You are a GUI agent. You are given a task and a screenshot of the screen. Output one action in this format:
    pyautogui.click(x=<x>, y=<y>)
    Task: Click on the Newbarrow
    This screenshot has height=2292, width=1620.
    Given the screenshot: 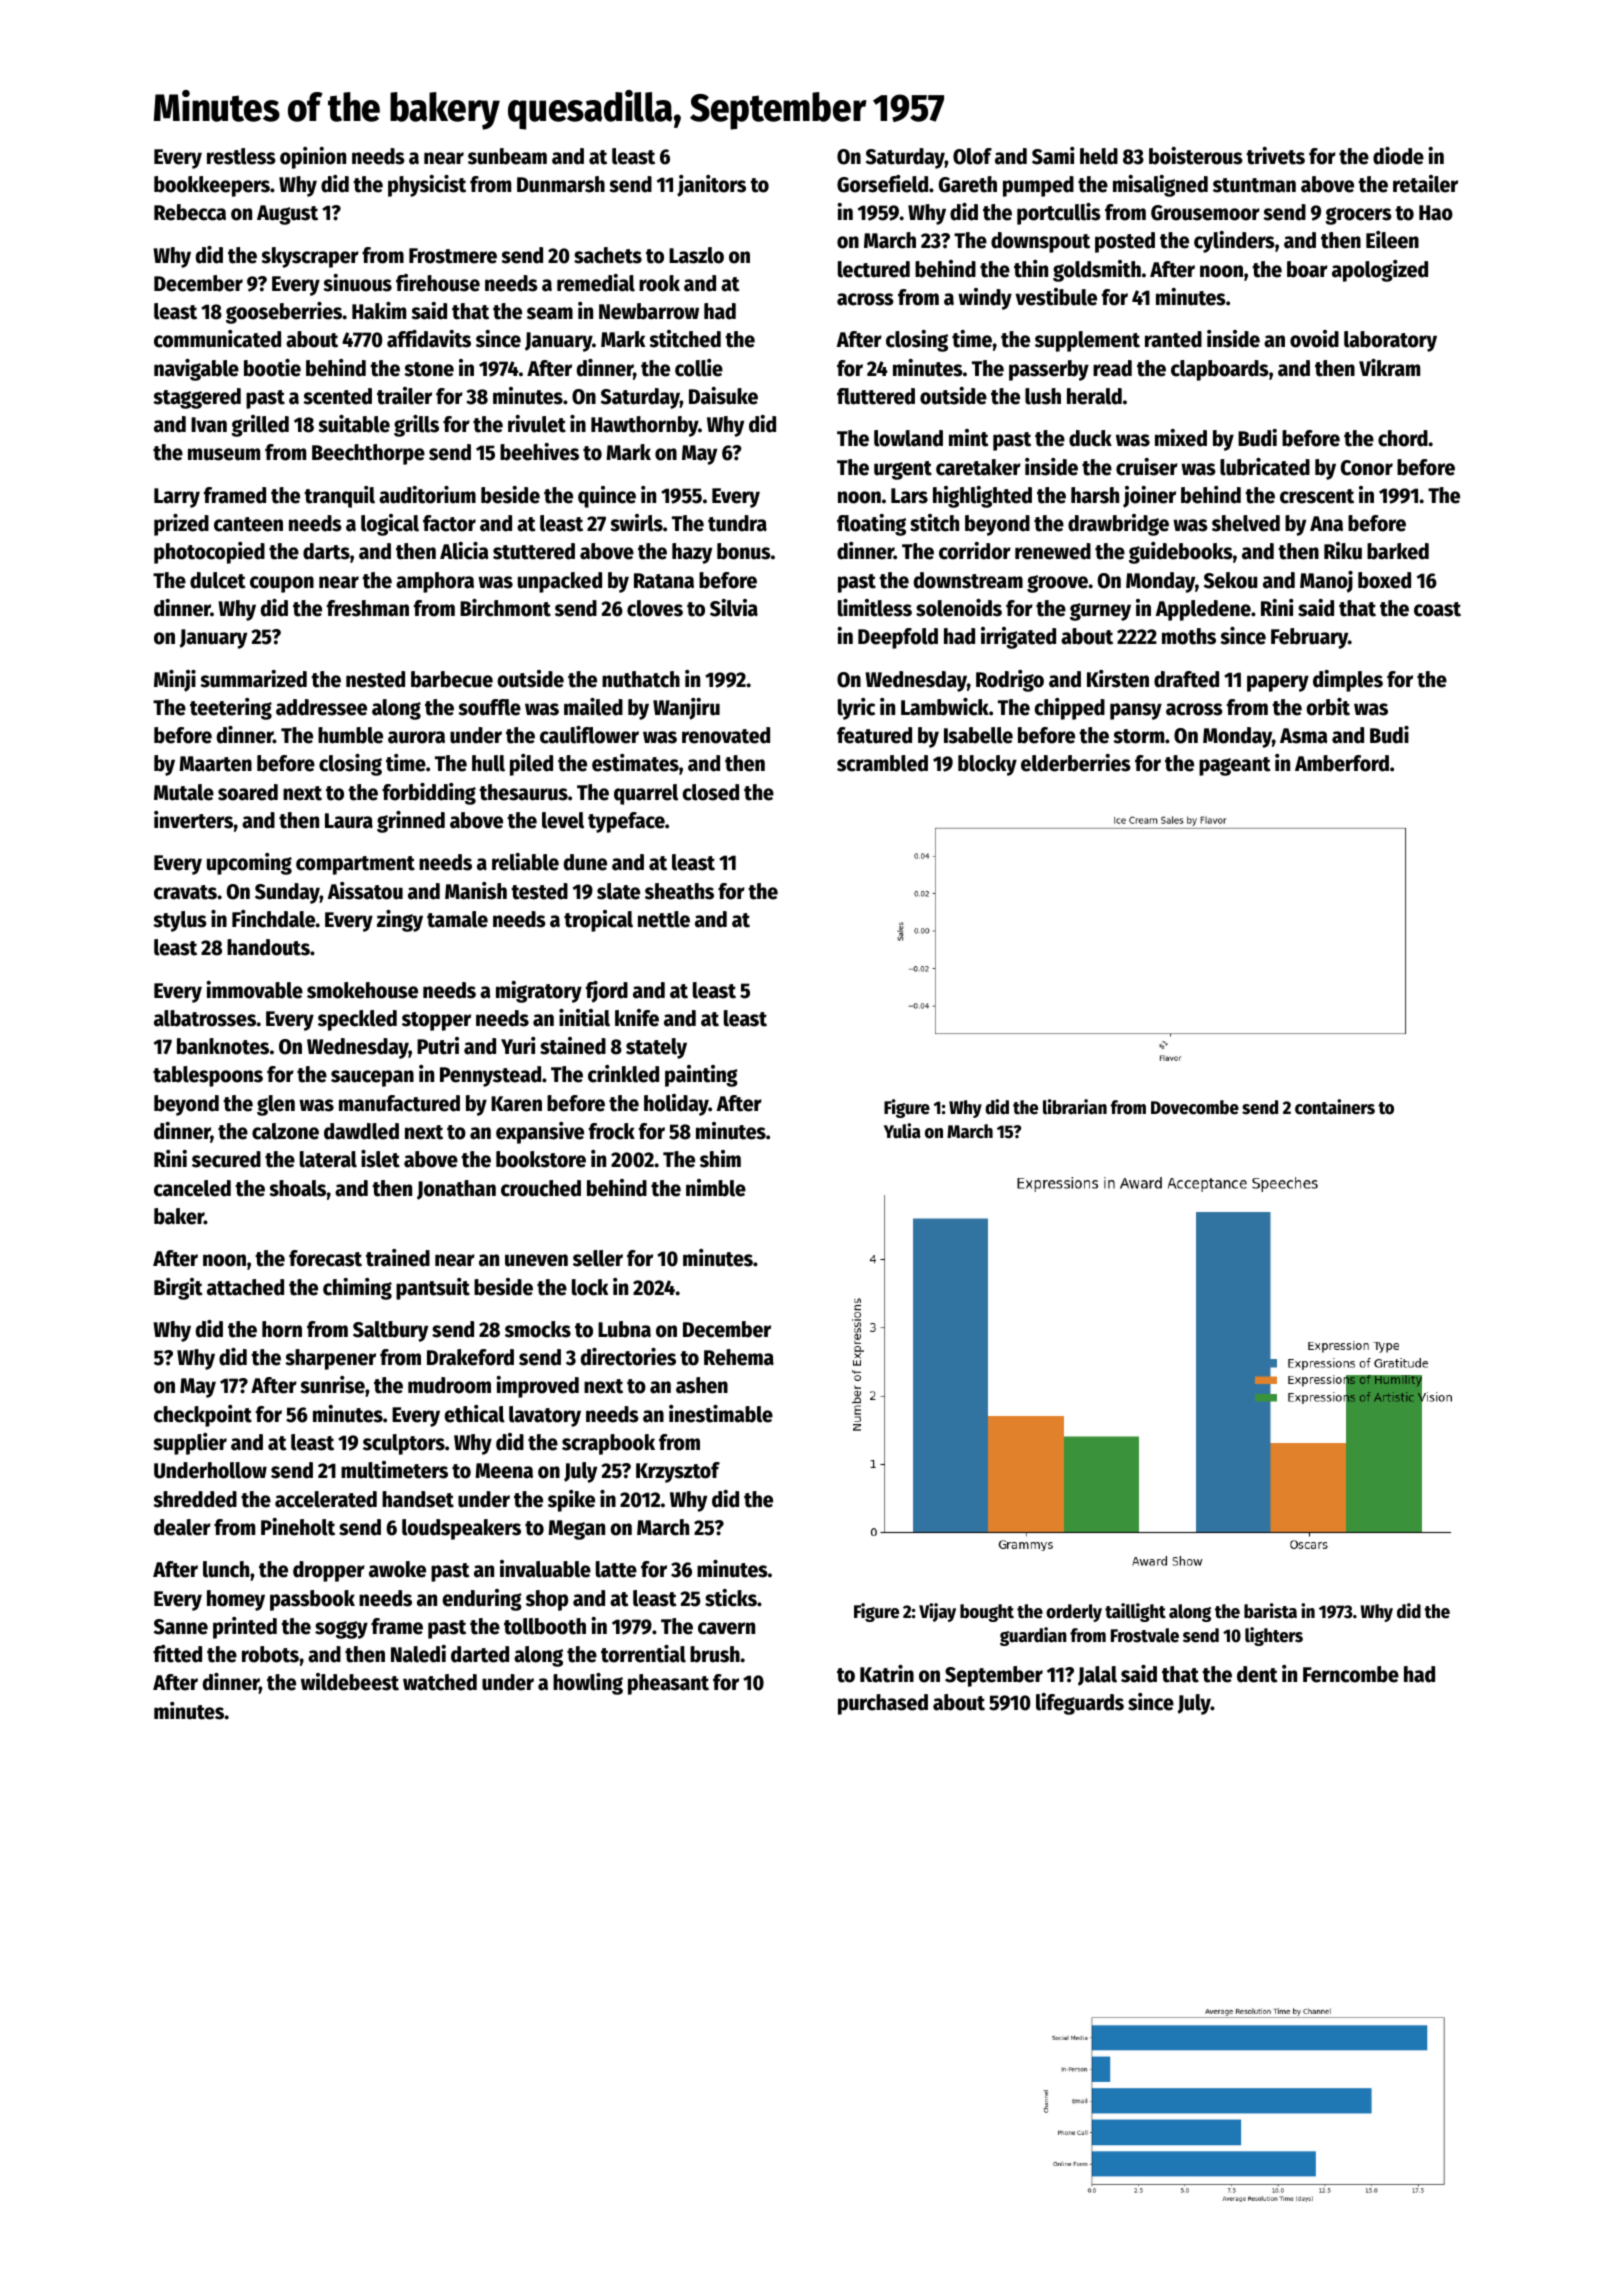 What is the action you would take?
    pyautogui.click(x=649, y=311)
